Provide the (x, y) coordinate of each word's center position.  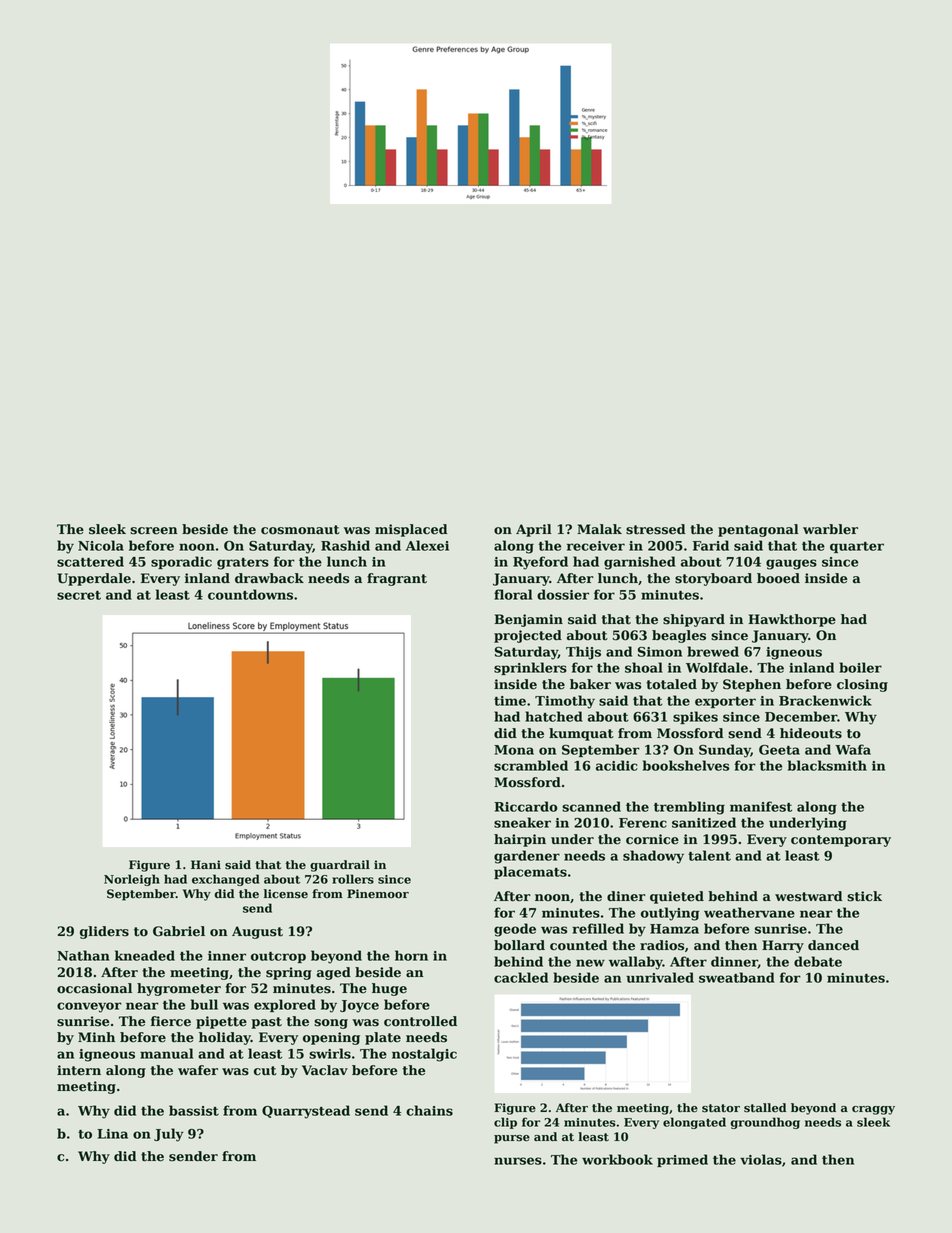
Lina (112, 1134)
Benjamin (528, 620)
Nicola (101, 545)
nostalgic (424, 1055)
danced (833, 945)
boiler (860, 667)
